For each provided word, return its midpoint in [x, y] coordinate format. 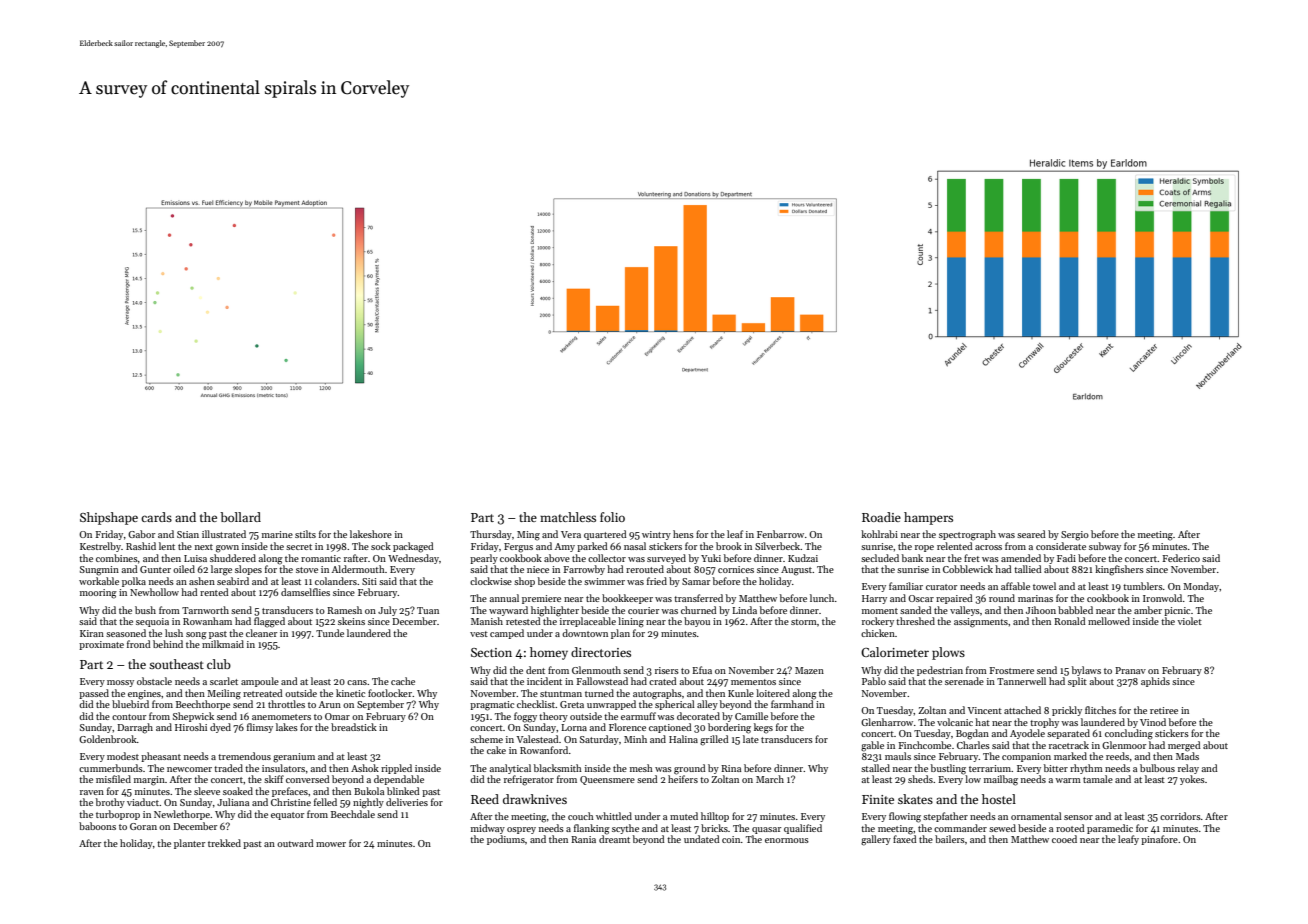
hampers [928, 518]
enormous [787, 840]
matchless [568, 517]
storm [804, 622]
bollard [240, 517]
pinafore [1159, 840]
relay [1188, 769]
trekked [224, 843]
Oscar [921, 598]
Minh [635, 739]
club [219, 664]
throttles [286, 704]
